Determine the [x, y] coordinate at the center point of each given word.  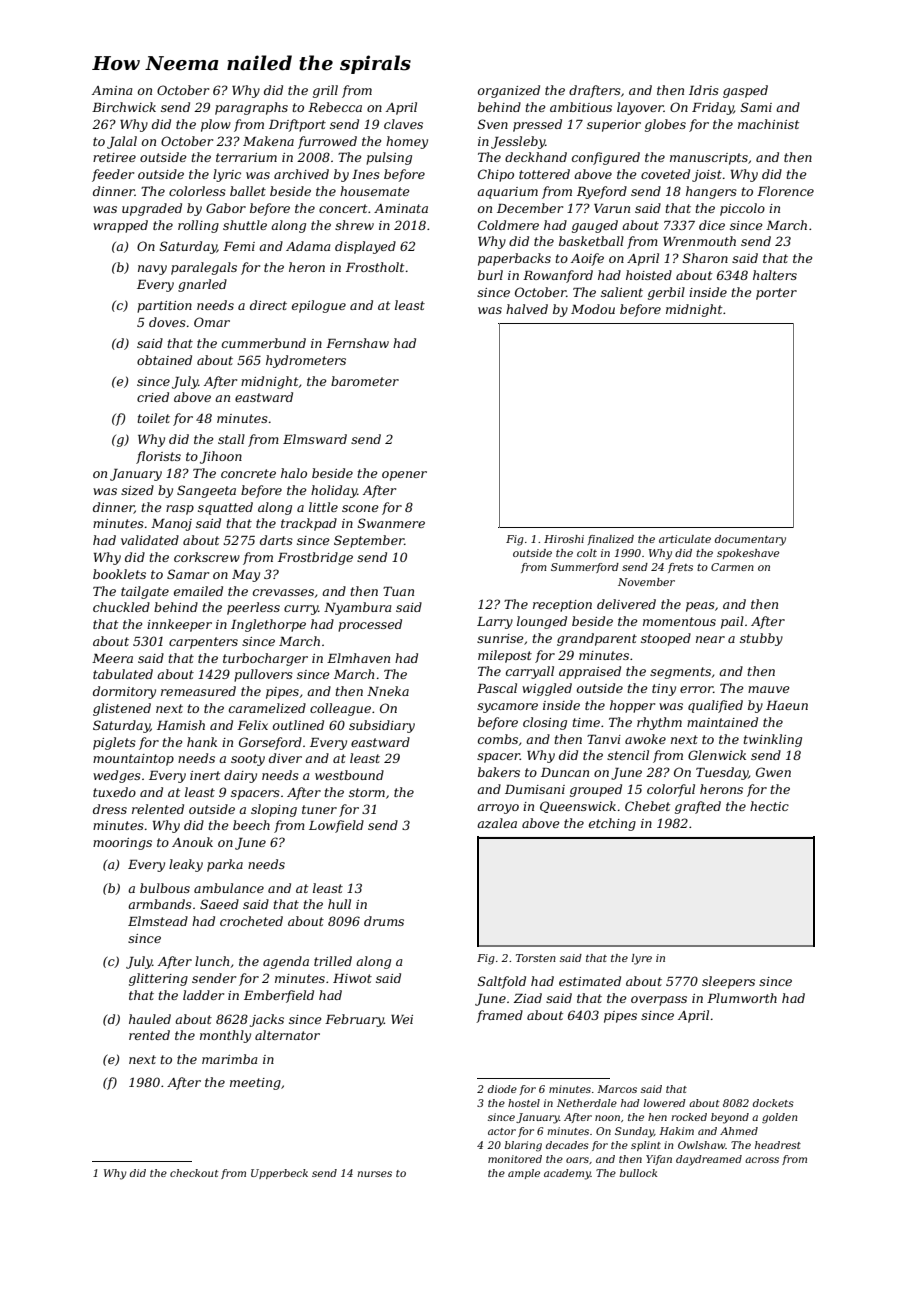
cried [153, 397]
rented [149, 1035]
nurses [374, 1174]
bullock [638, 1173]
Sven [493, 124]
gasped [745, 91]
